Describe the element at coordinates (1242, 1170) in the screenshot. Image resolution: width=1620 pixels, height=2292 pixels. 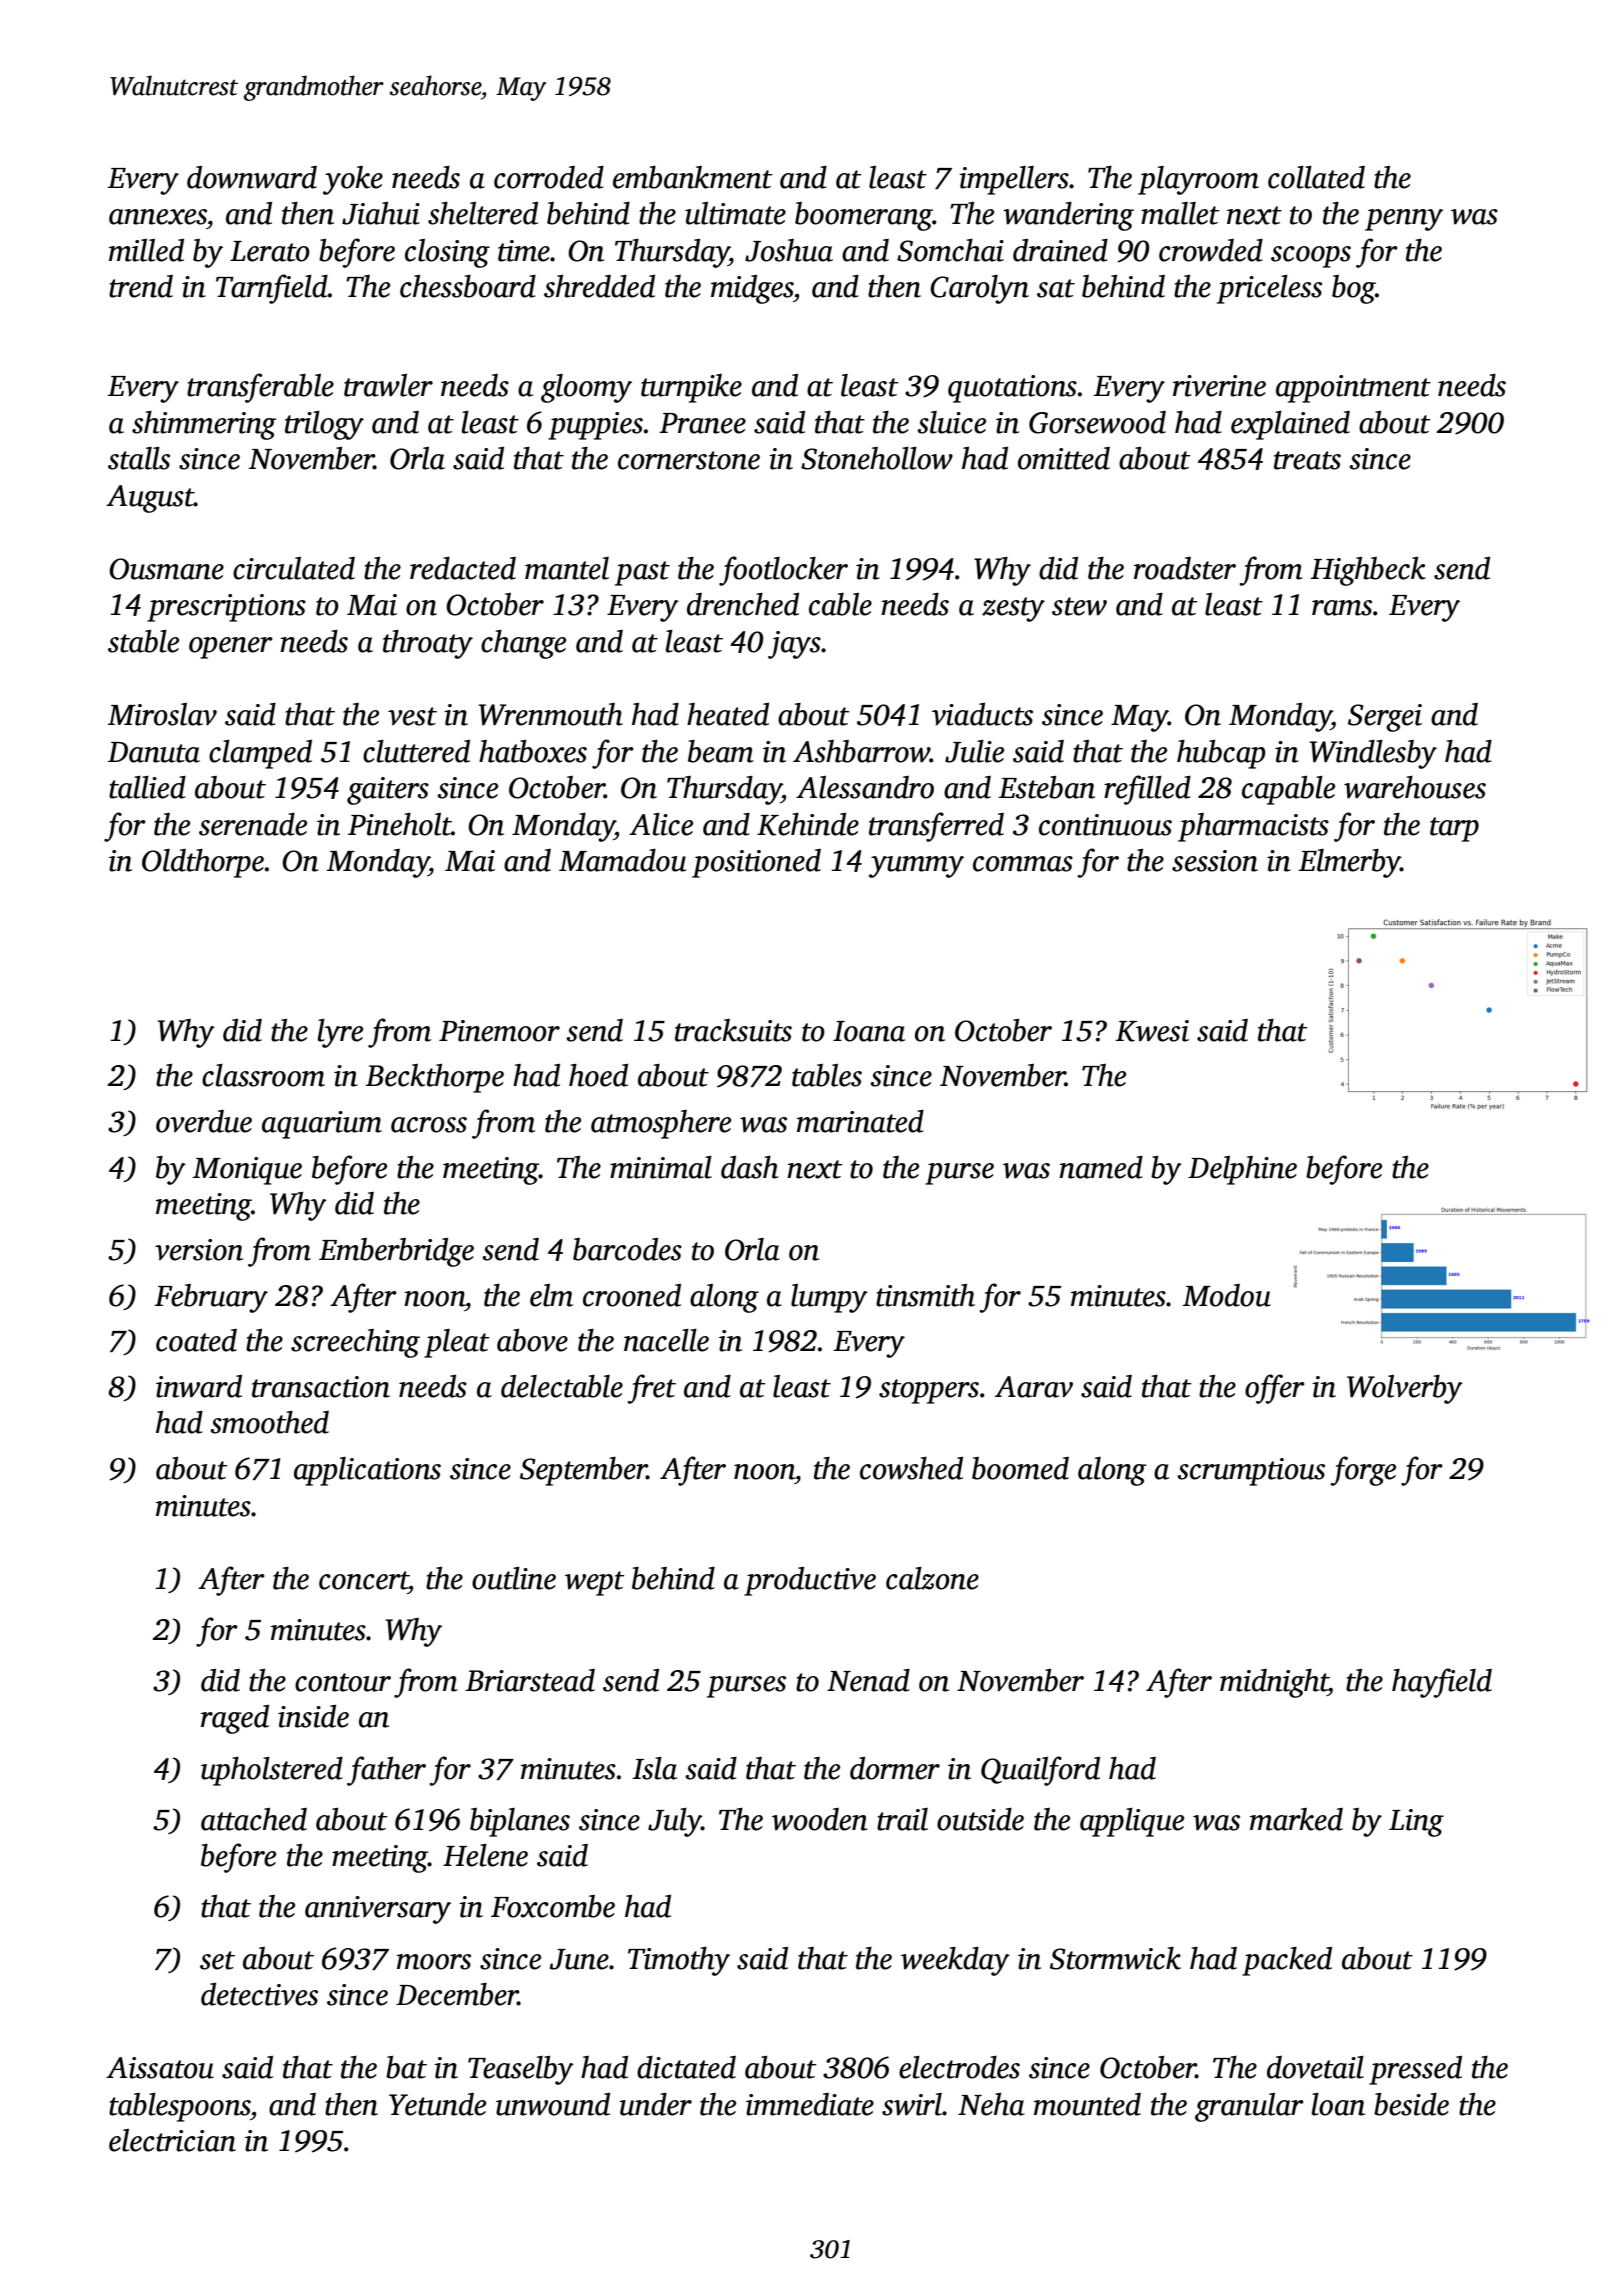
I see `Delphine` at that location.
